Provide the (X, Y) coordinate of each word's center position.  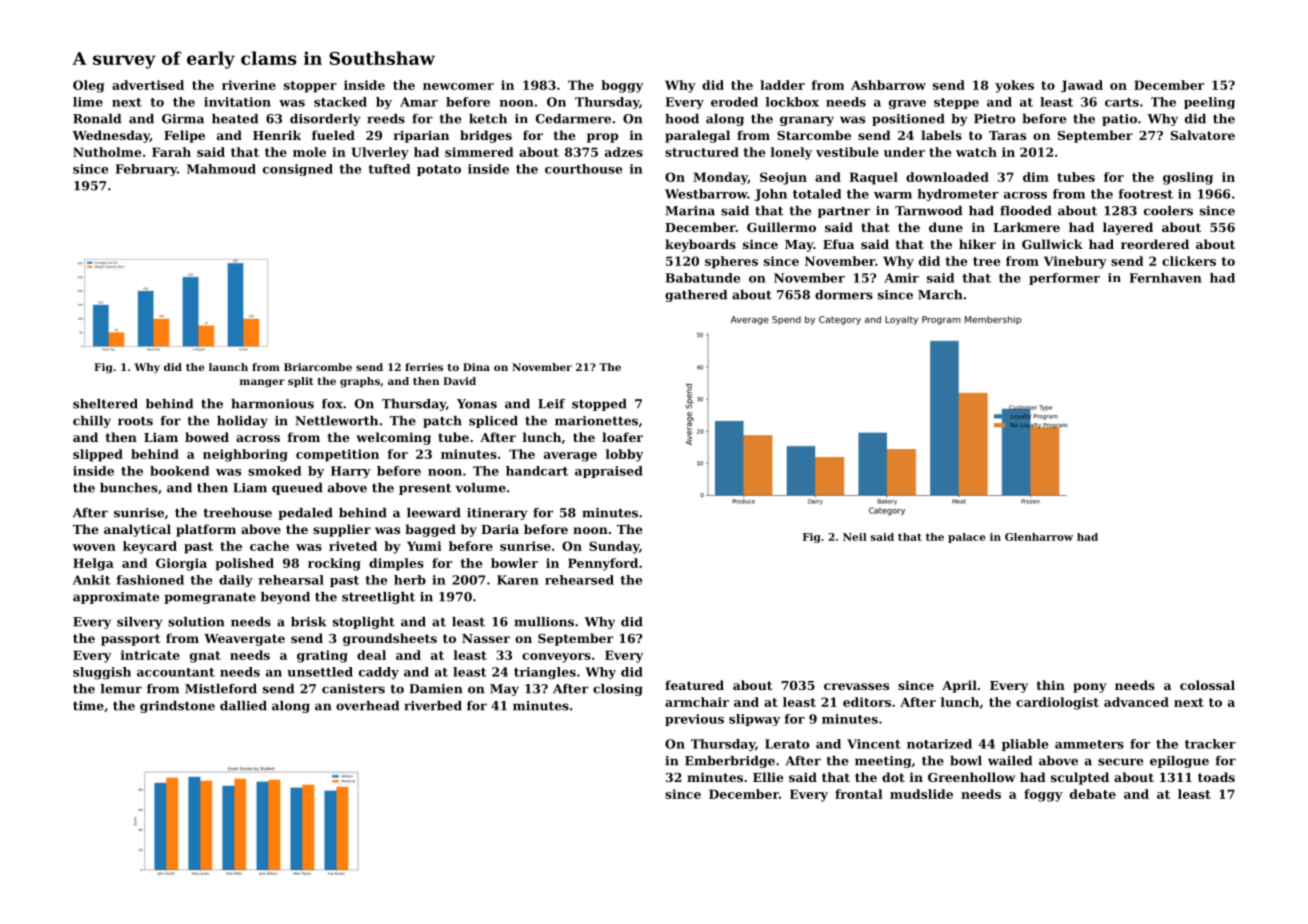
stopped (599, 405)
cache (269, 546)
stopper (310, 87)
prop (602, 138)
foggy (1043, 795)
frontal (859, 794)
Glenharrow (1039, 537)
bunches (129, 488)
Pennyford (603, 564)
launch (228, 367)
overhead (367, 706)
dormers (844, 295)
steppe (956, 103)
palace (967, 538)
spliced (493, 422)
